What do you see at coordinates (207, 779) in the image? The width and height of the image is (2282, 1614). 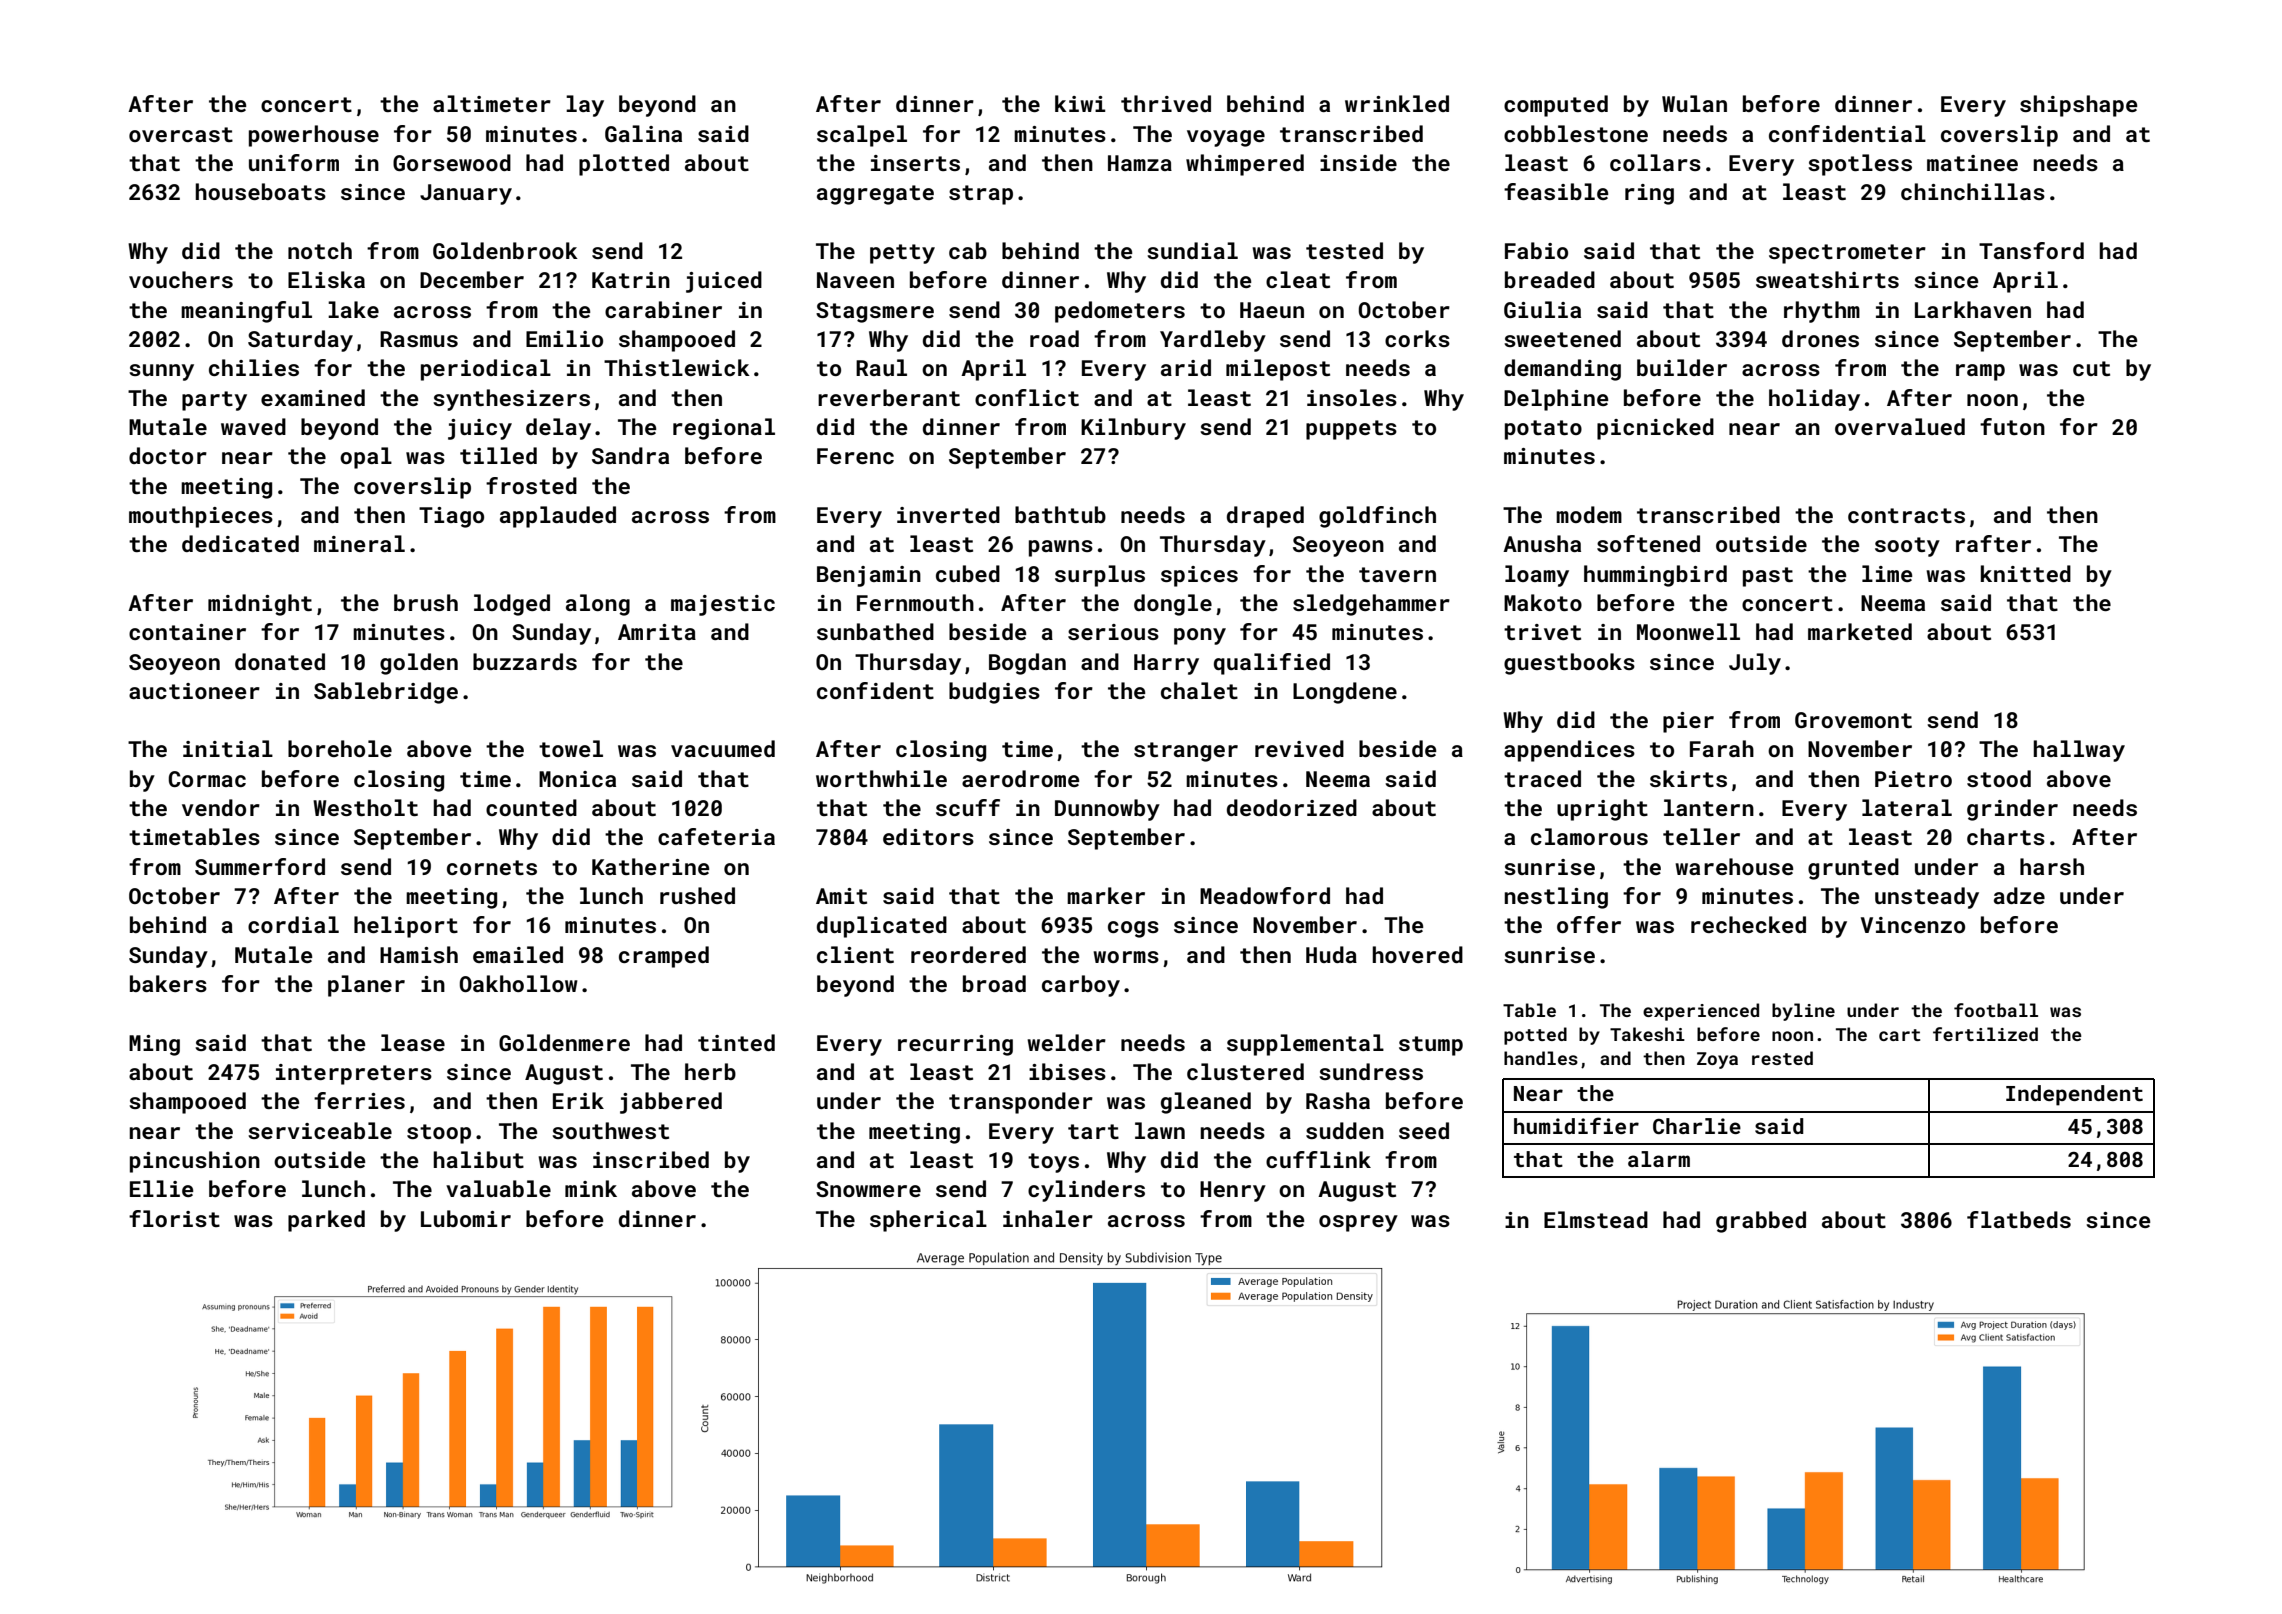 I see `Cormac` at bounding box center [207, 779].
